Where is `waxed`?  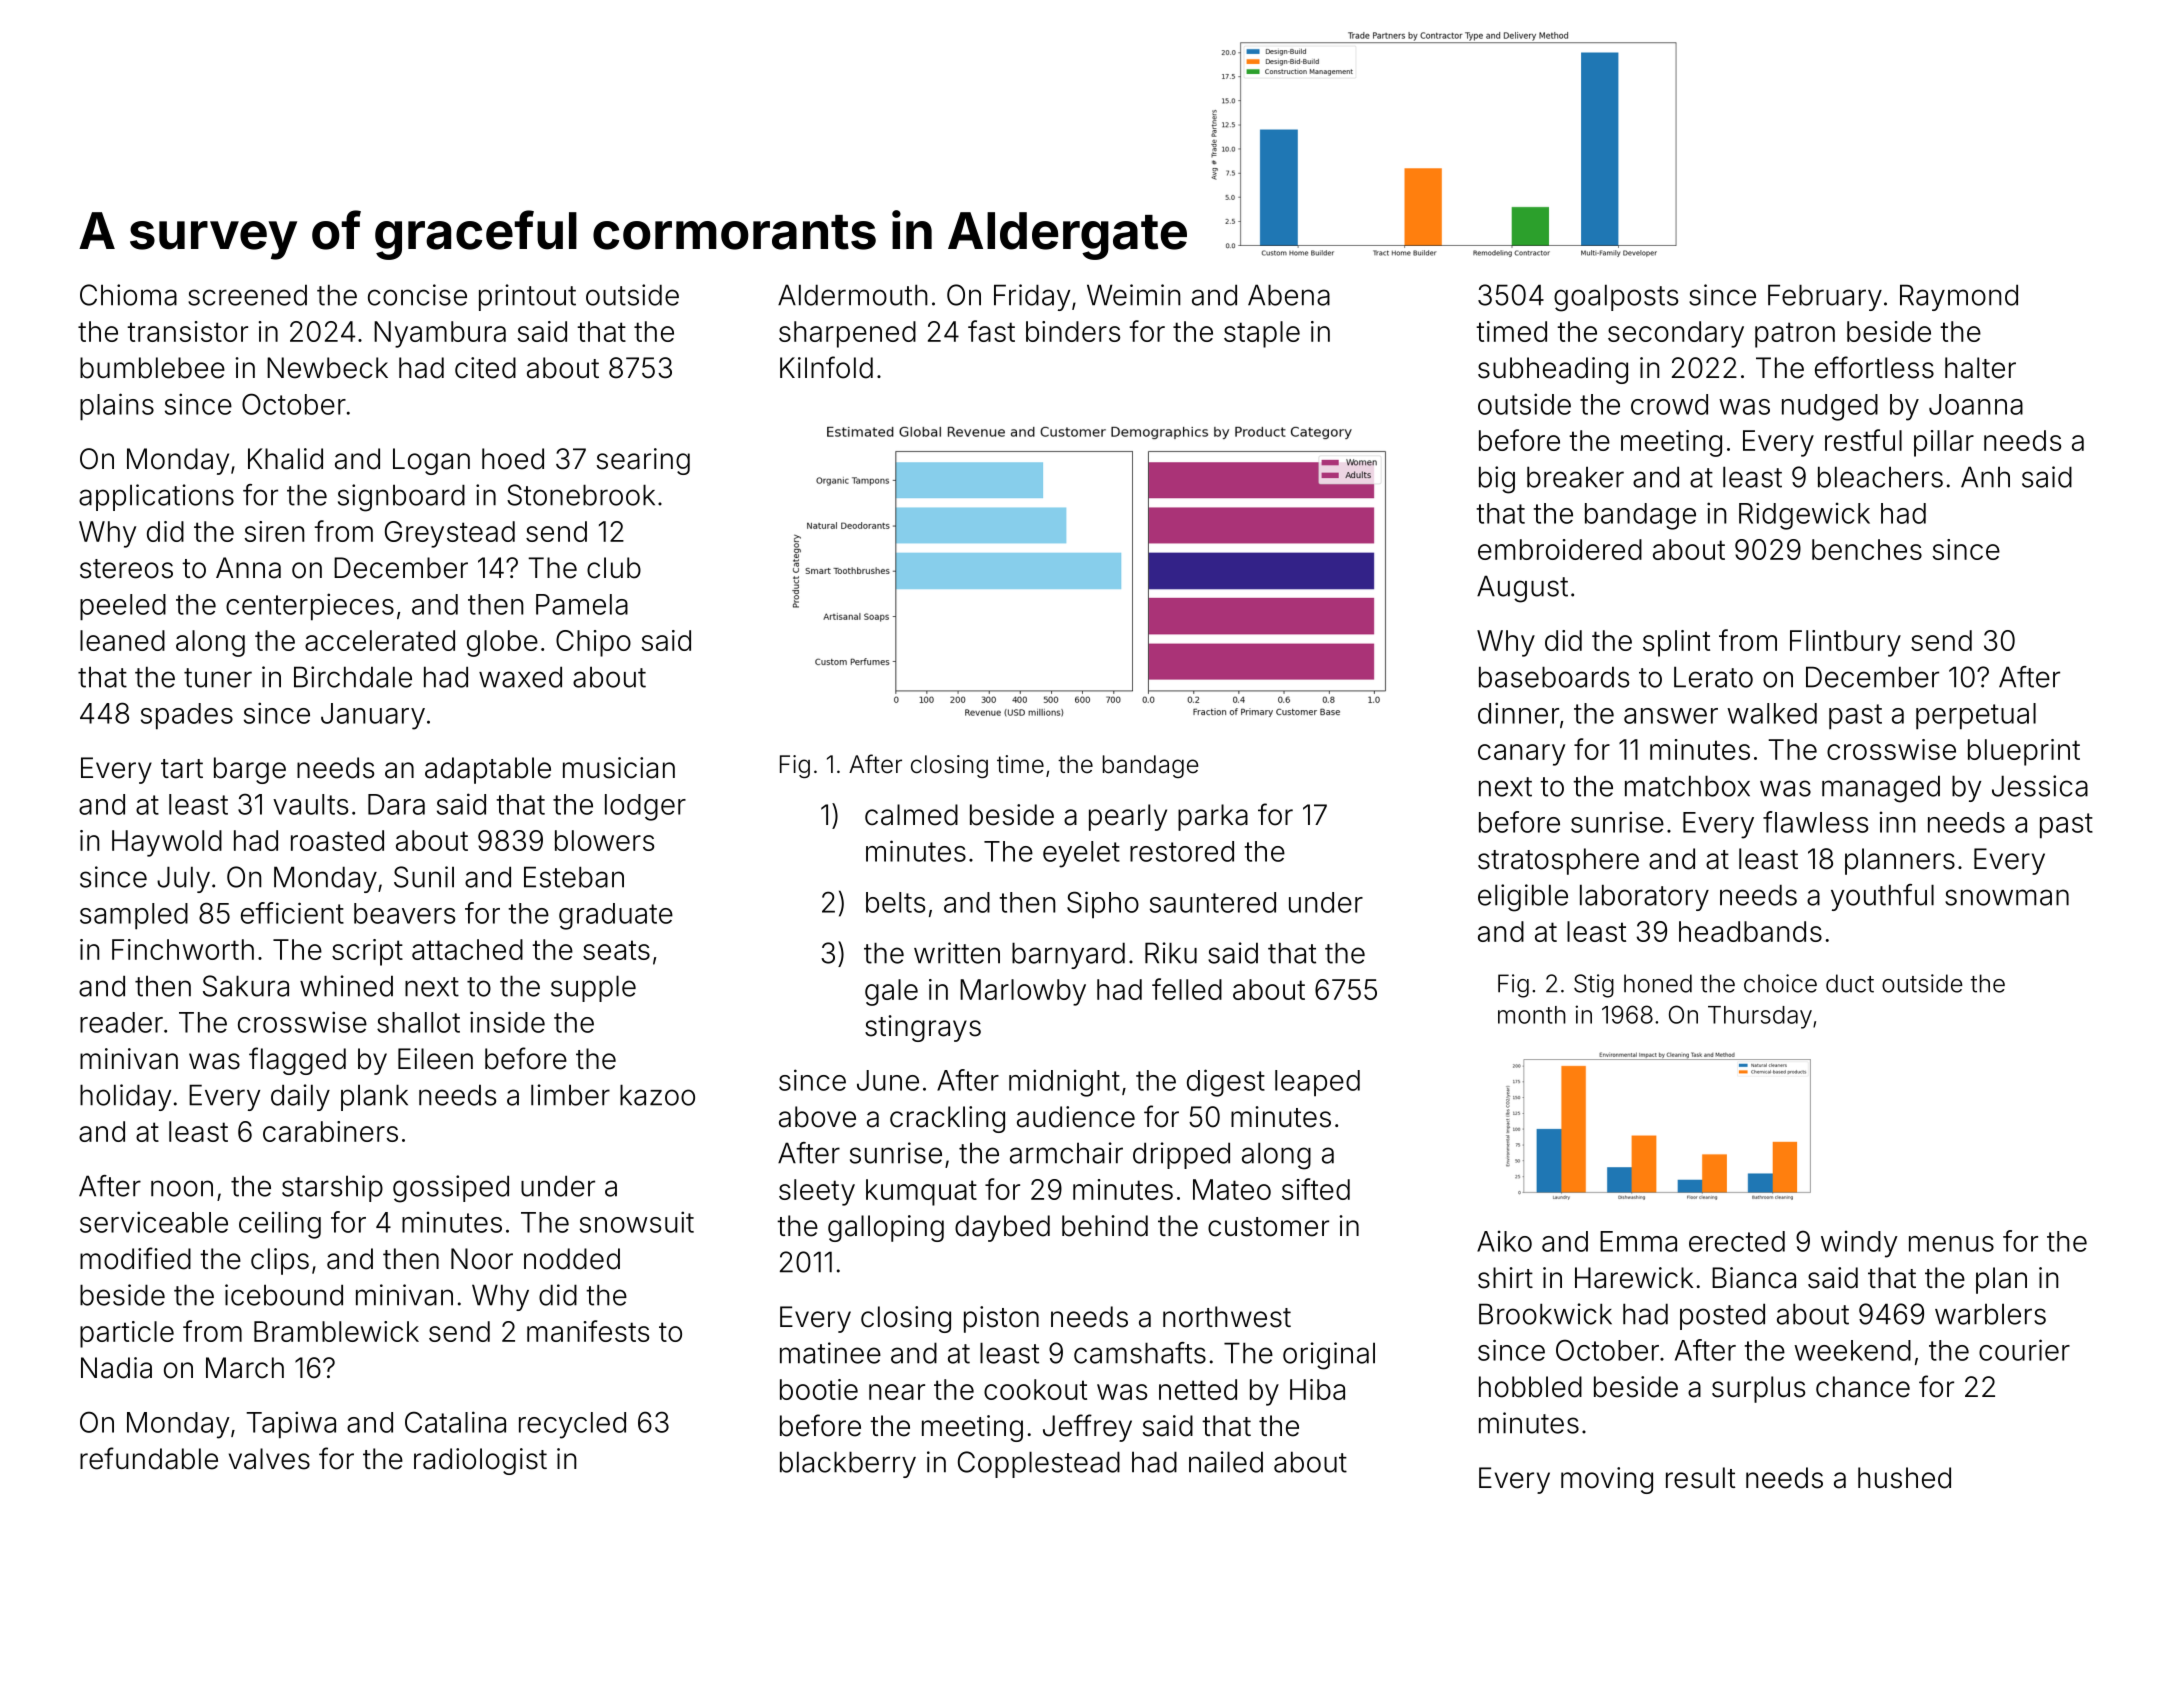 waxed is located at coordinates (520, 677).
